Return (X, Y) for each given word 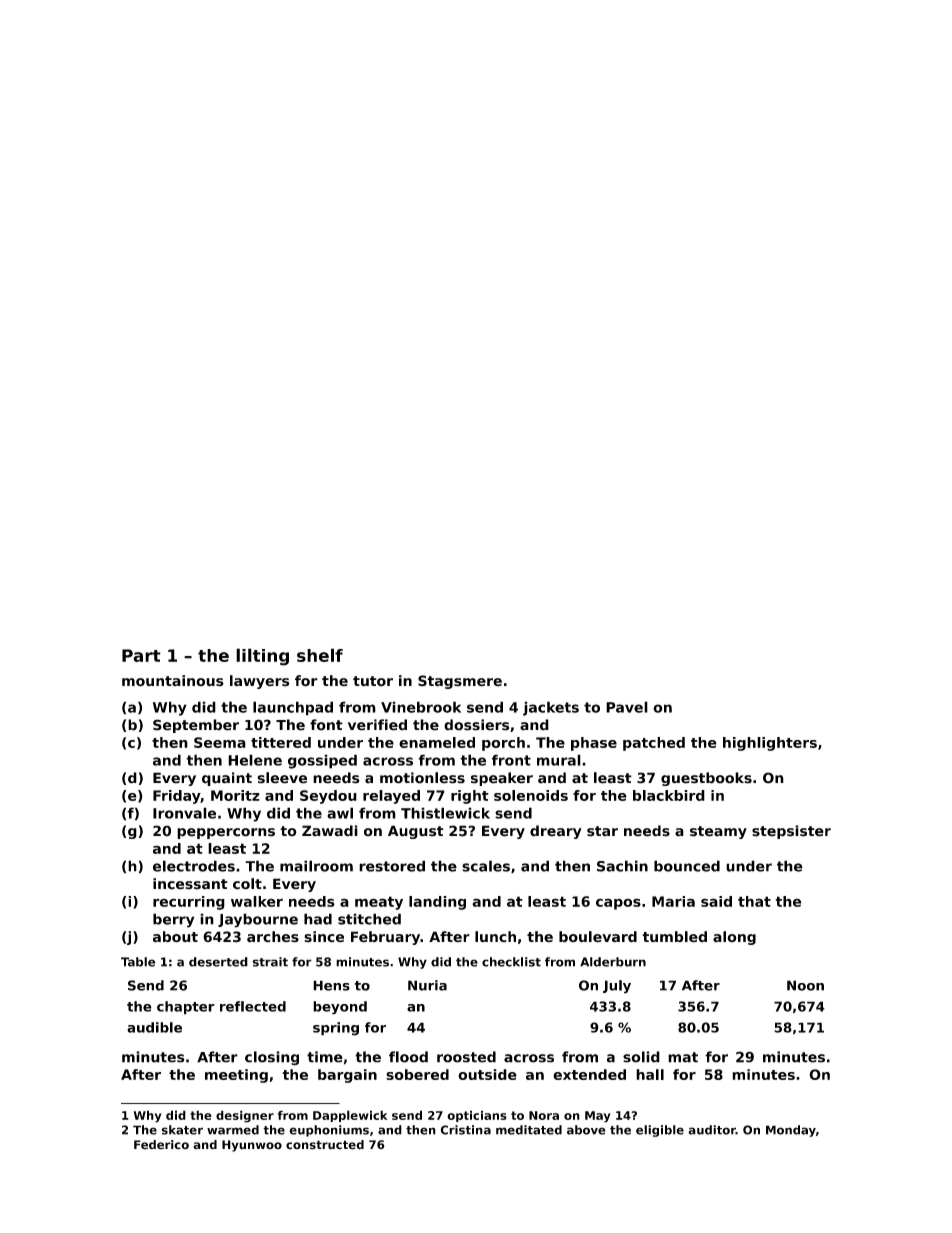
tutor (373, 681)
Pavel (627, 707)
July (617, 987)
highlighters (770, 744)
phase (594, 744)
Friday (177, 797)
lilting (262, 657)
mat (683, 1057)
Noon (805, 985)
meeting (236, 1076)
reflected (253, 1006)
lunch (495, 936)
